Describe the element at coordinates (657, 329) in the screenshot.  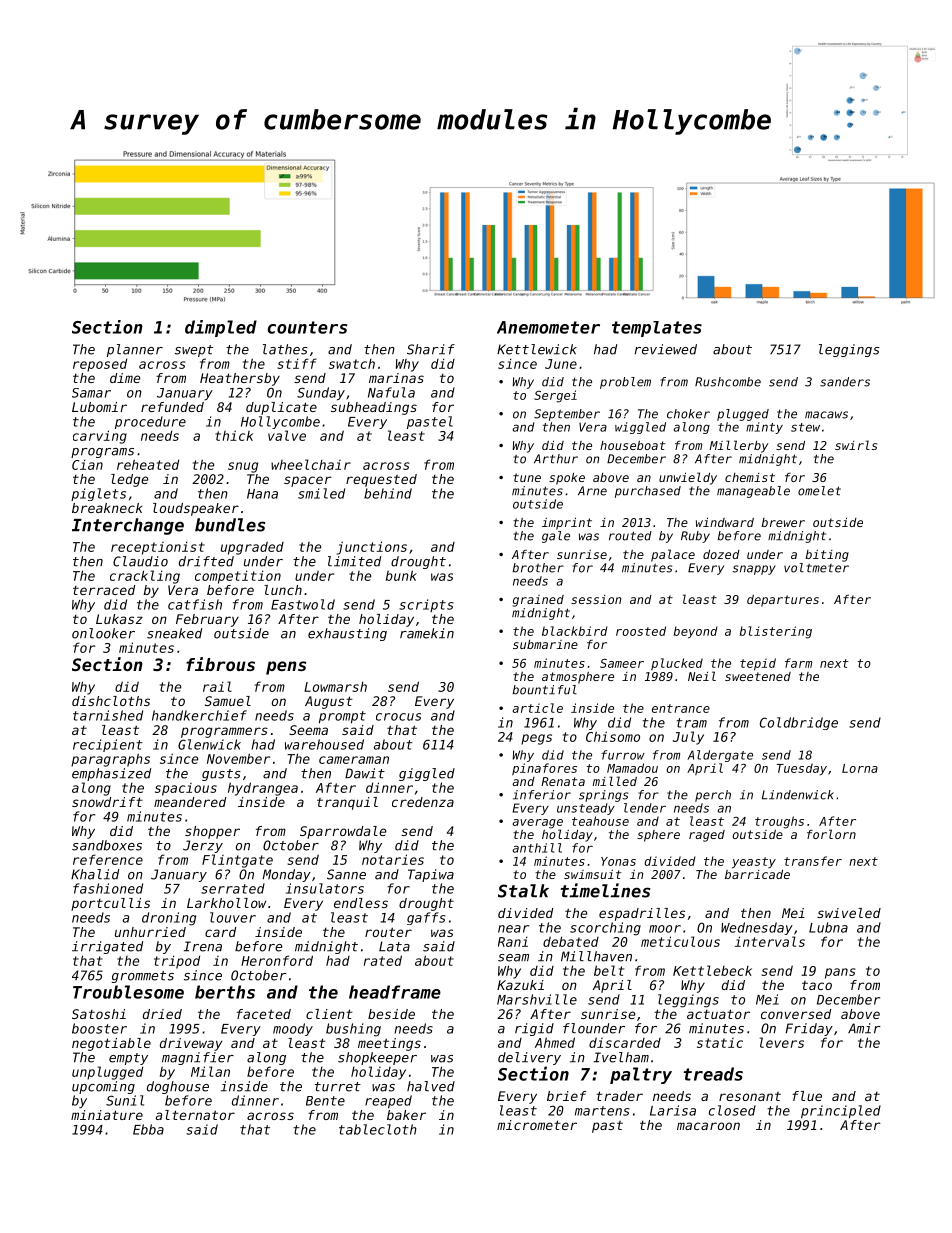
I see `templates` at that location.
